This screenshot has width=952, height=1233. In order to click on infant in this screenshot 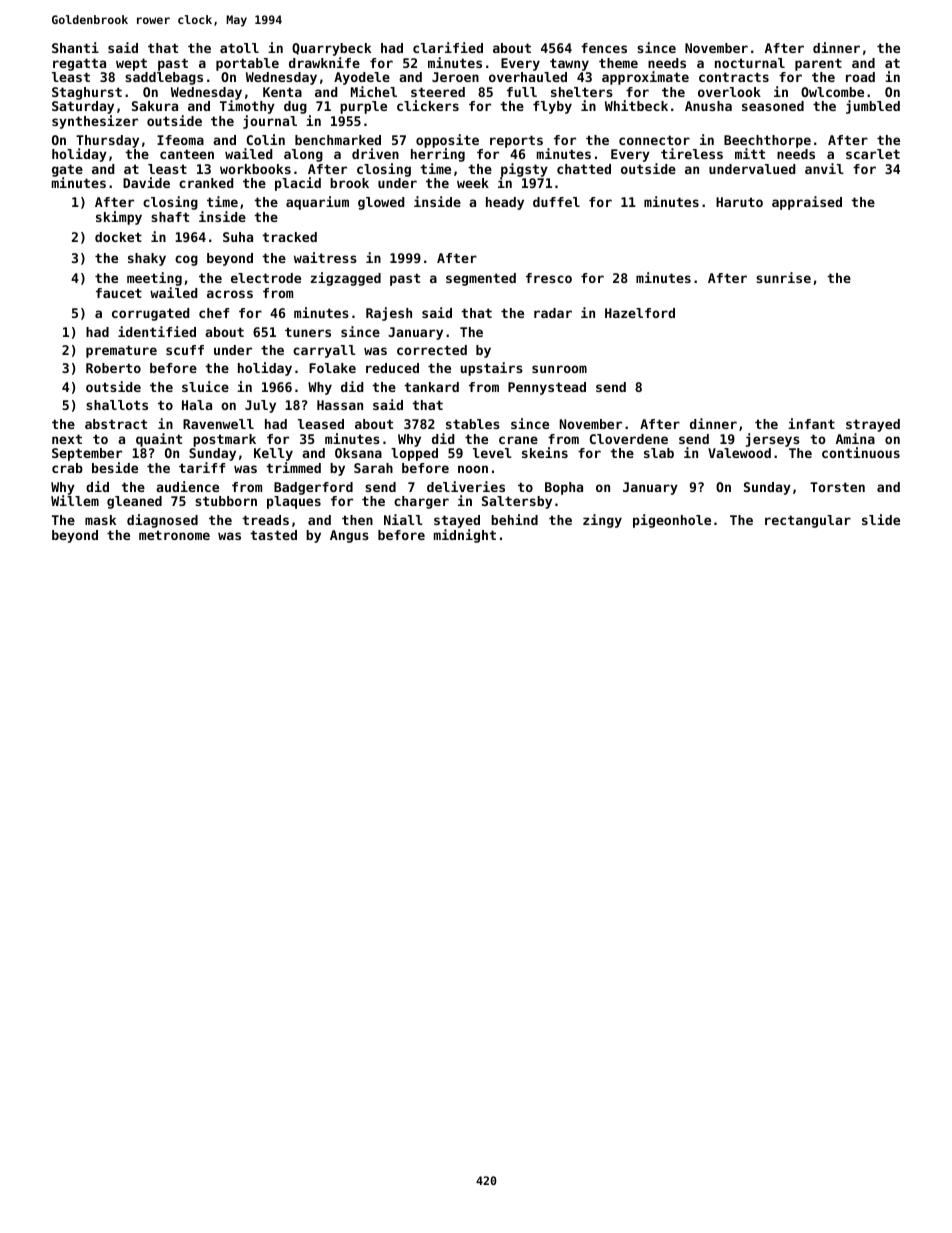, I will do `click(811, 423)`.
